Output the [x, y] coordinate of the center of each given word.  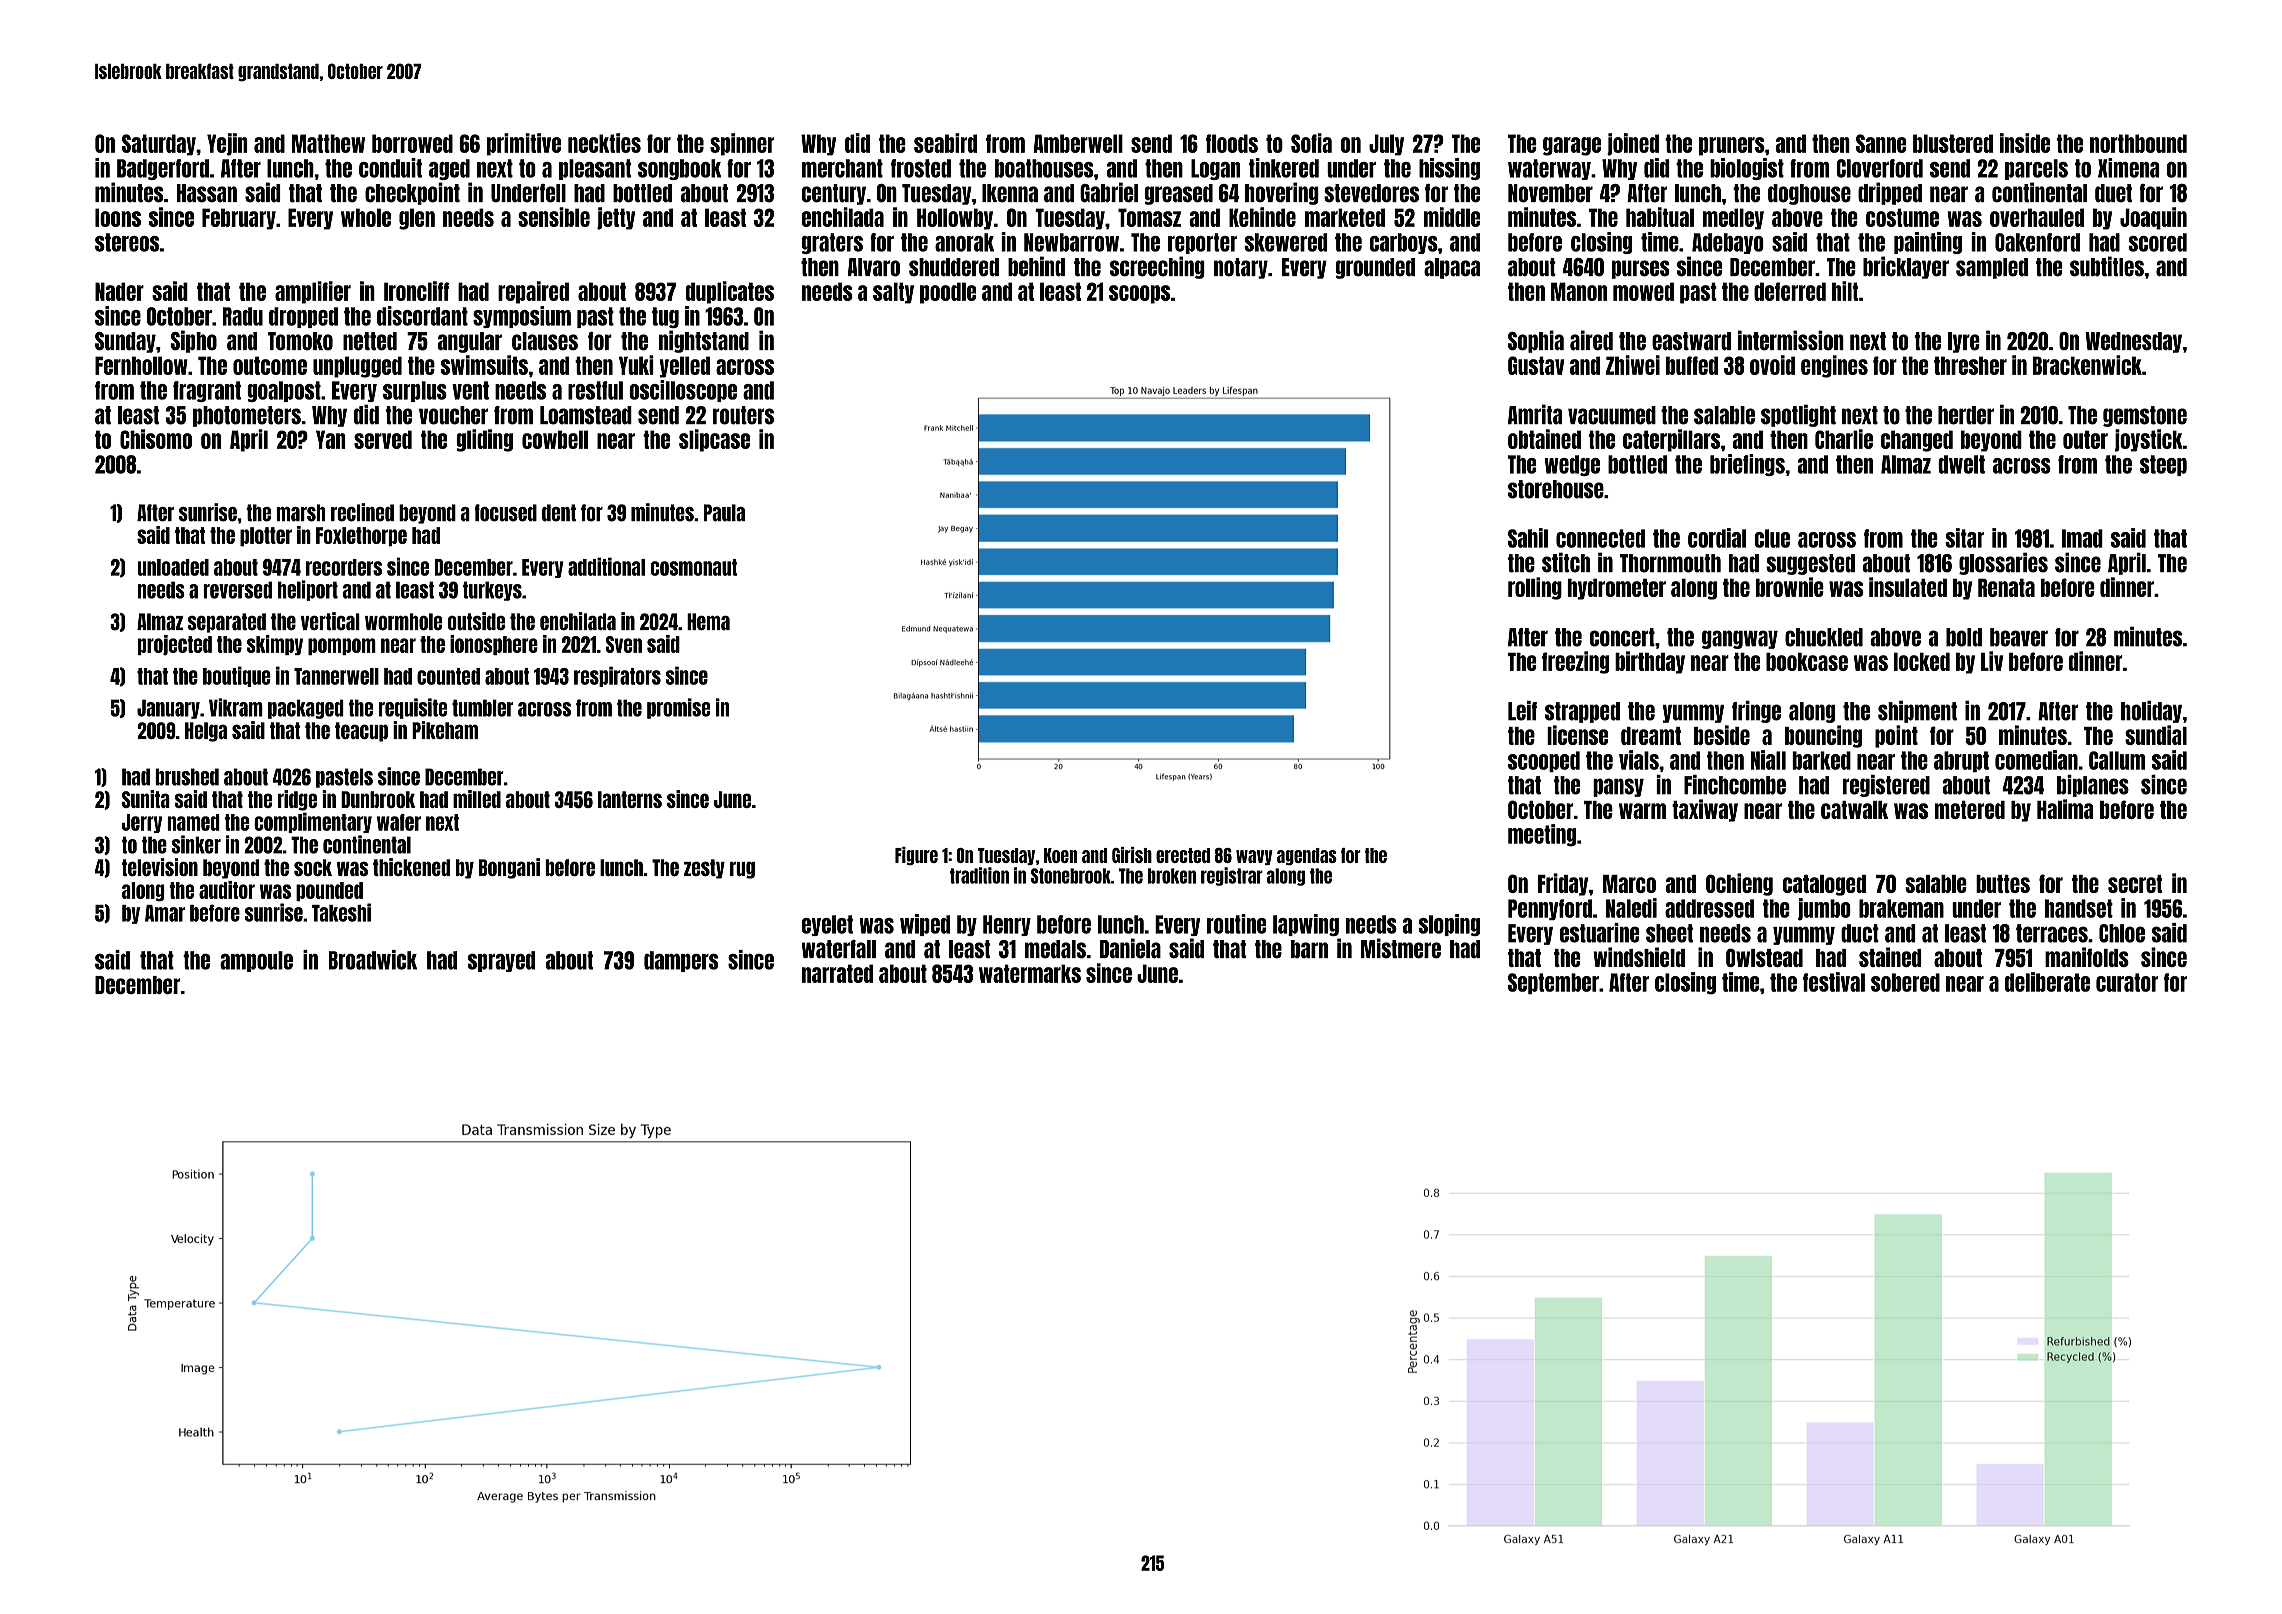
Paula [724, 513]
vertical [330, 621]
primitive [524, 144]
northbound [2138, 143]
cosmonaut [694, 567]
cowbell [555, 439]
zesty [704, 869]
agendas [1307, 856]
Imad [2082, 538]
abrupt [1961, 761]
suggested [1810, 564]
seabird [945, 143]
